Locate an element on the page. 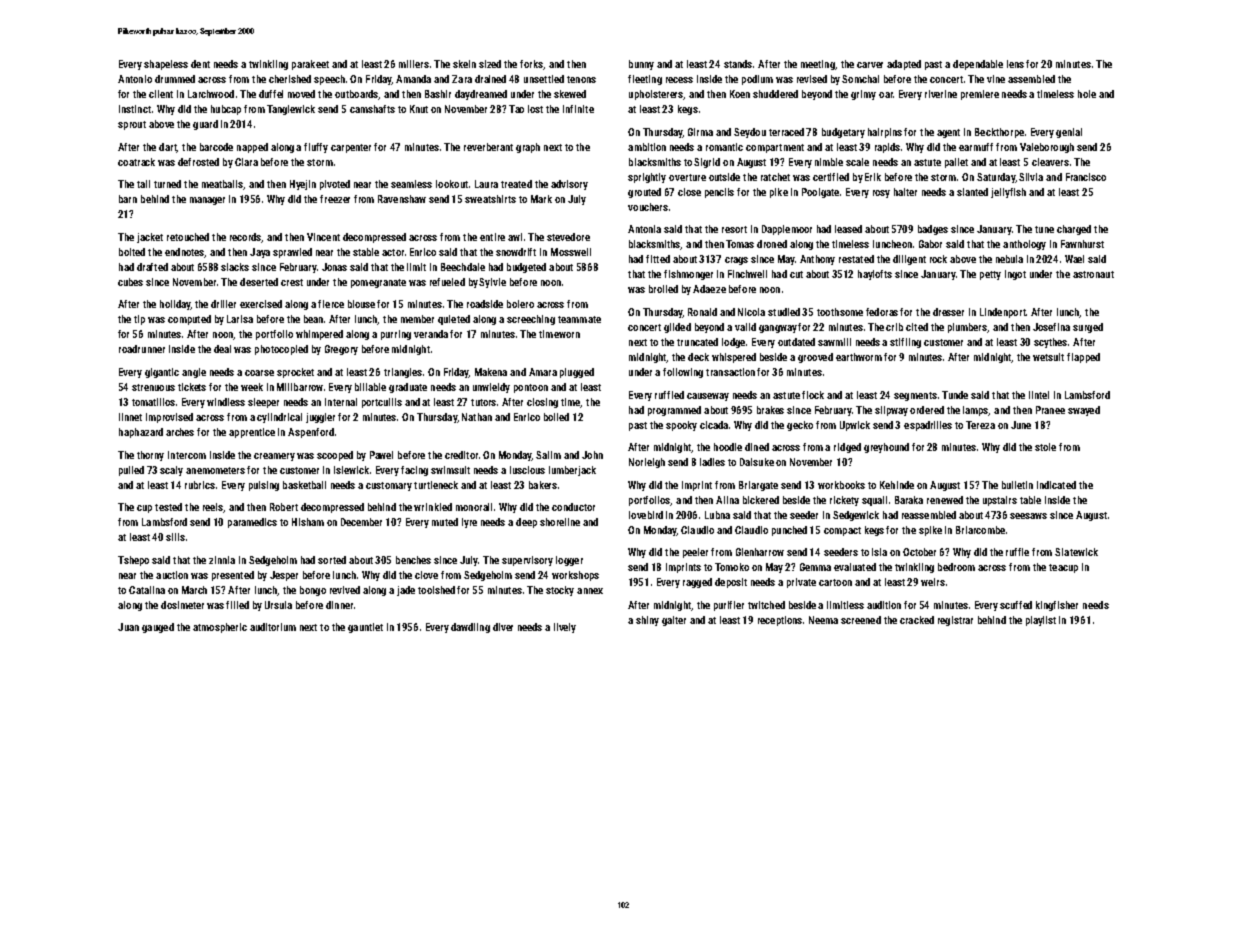 The height and width of the page is (952, 1233). Lindenport is located at coordinates (1003, 313).
